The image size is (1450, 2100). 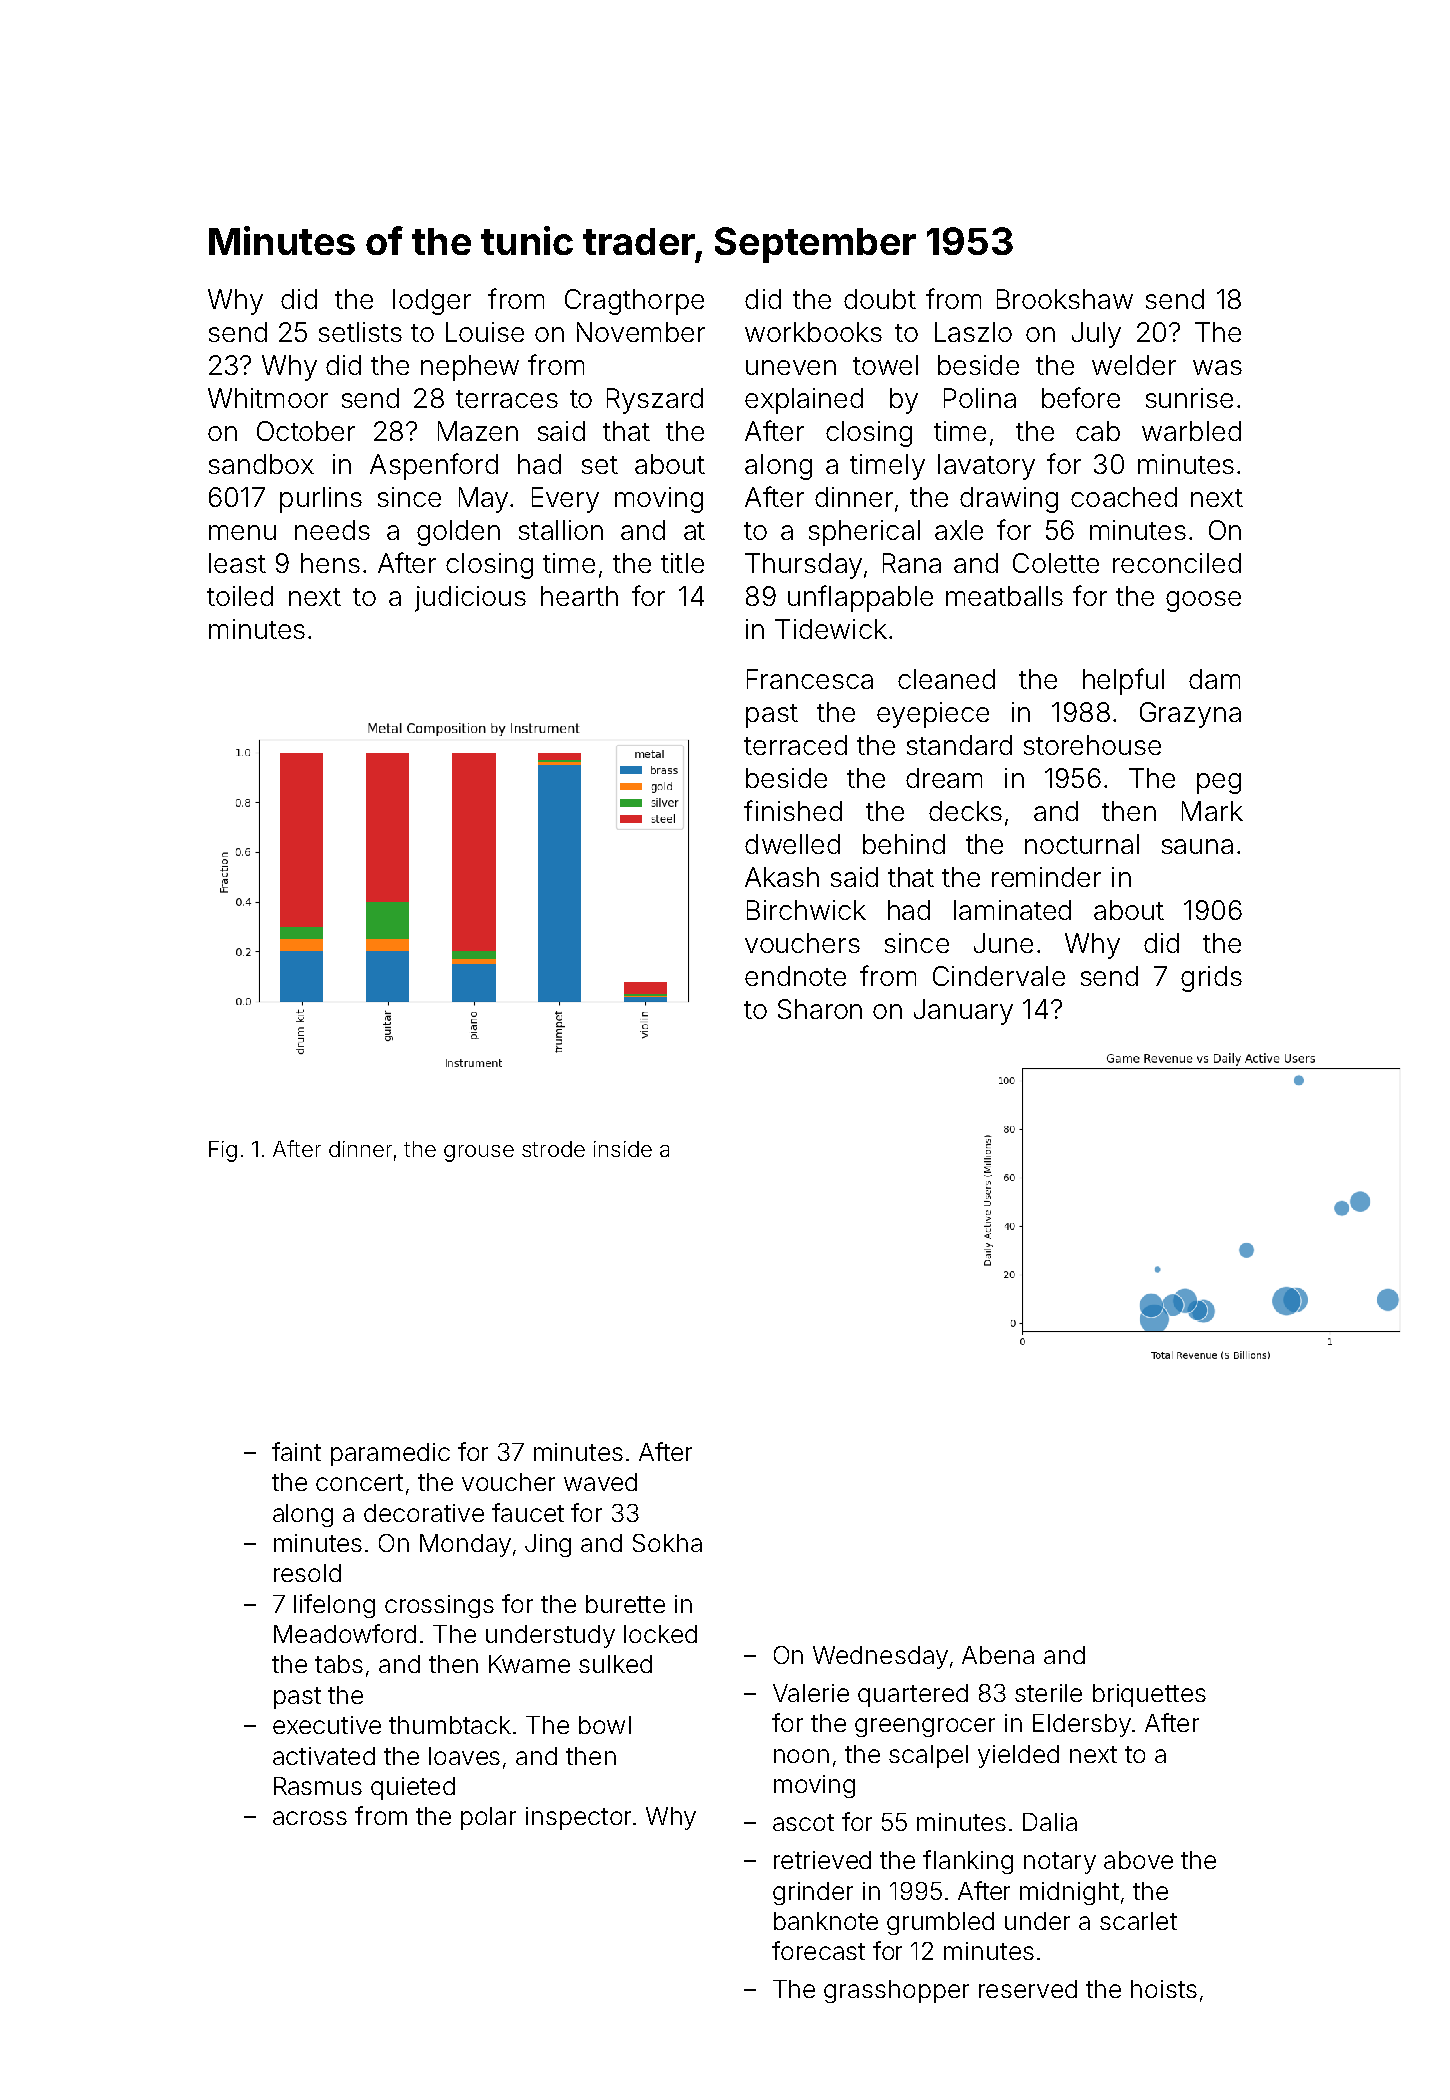 What do you see at coordinates (310, 1818) in the image?
I see `across` at bounding box center [310, 1818].
